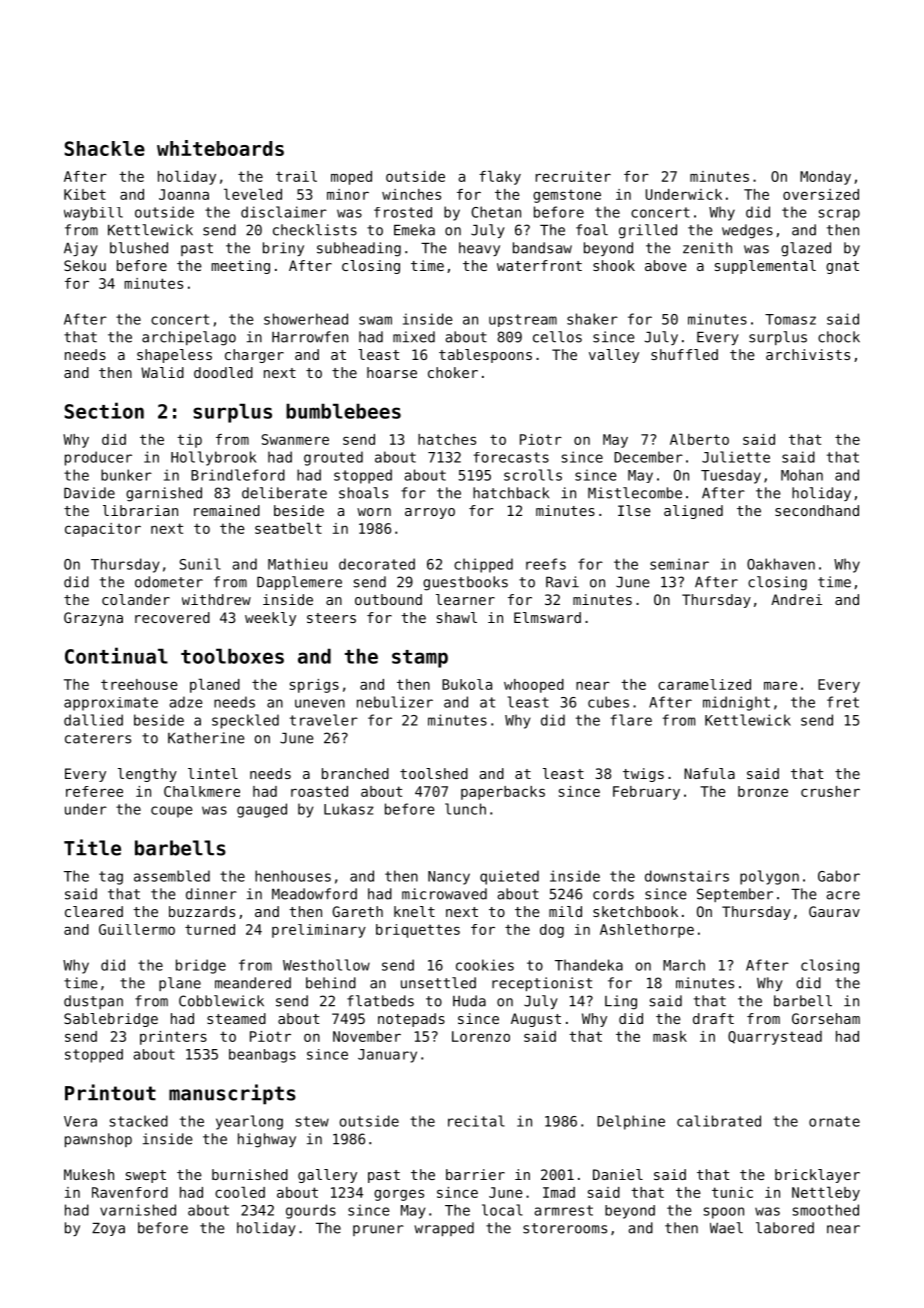 This page has width=924, height=1308. I want to click on caterers, so click(98, 738).
